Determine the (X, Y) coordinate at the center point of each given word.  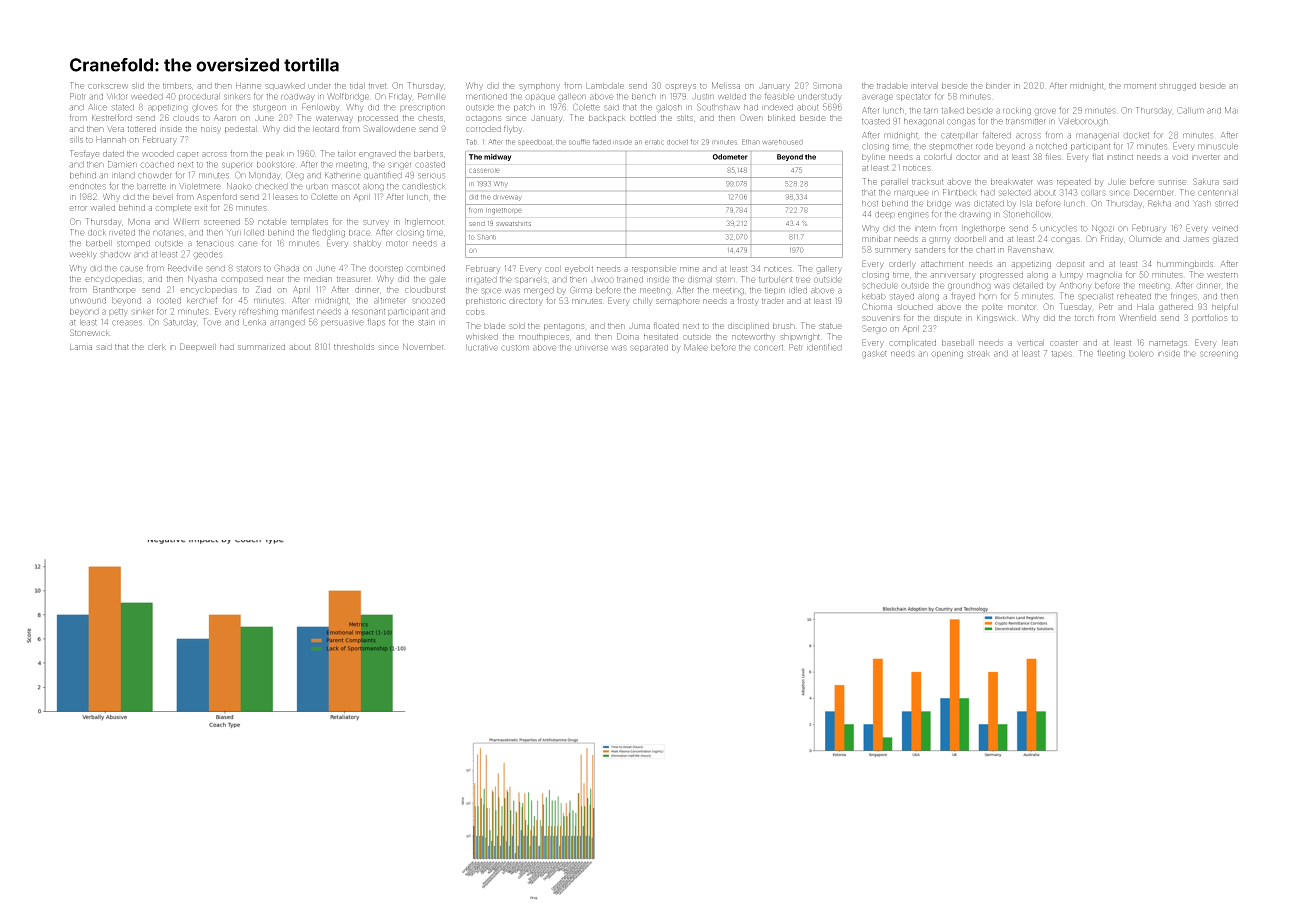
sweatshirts (513, 223)
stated (122, 107)
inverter (1206, 157)
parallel (894, 182)
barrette (151, 186)
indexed (777, 107)
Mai (1231, 110)
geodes (207, 255)
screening (1219, 355)
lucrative (482, 347)
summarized (261, 347)
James (1196, 239)
